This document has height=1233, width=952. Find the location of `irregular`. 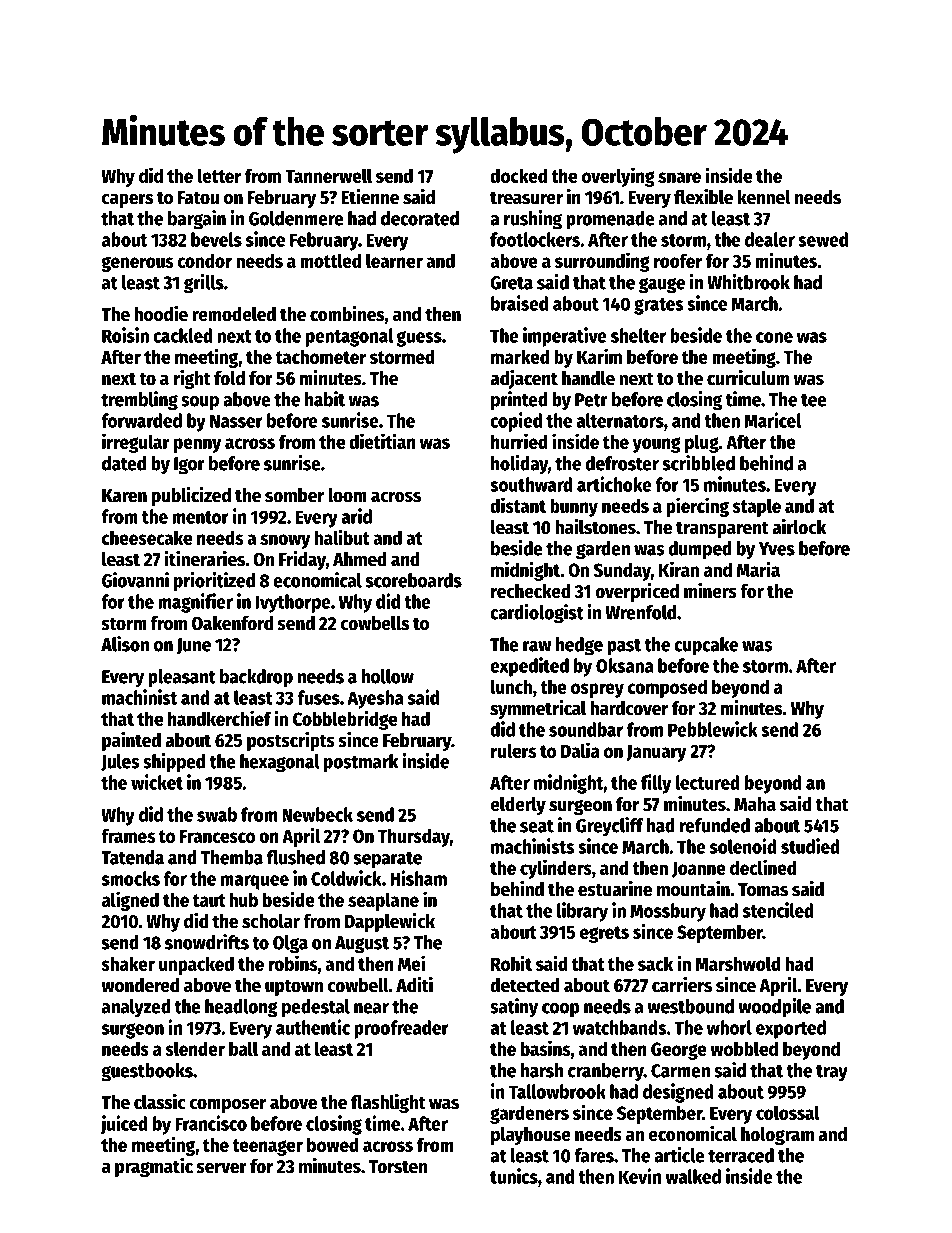

irregular is located at coordinates (136, 443).
